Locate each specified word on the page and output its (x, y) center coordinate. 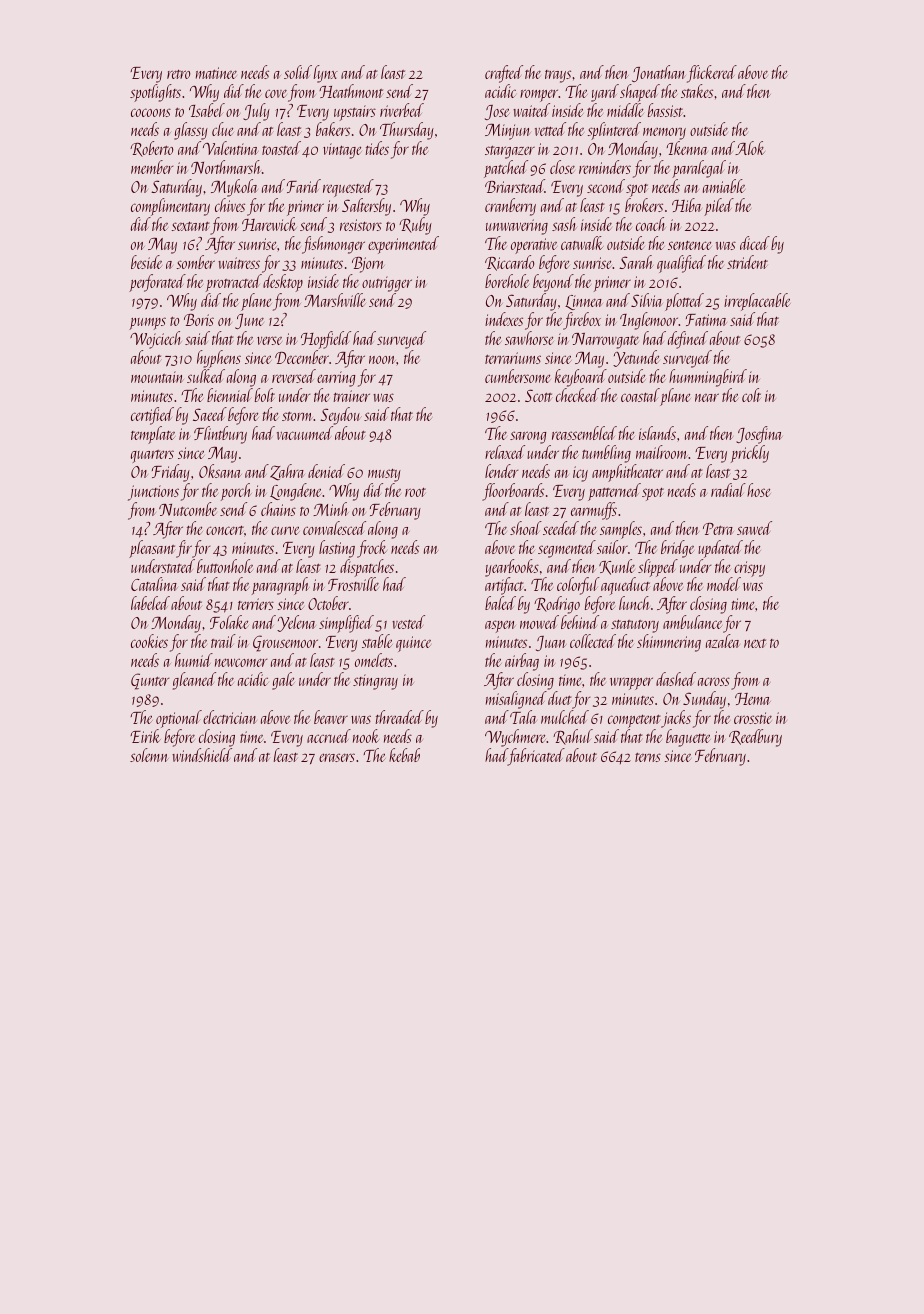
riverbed (402, 110)
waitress (239, 263)
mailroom (662, 452)
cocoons (151, 112)
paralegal (699, 169)
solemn (149, 755)
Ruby (415, 226)
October (328, 603)
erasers (337, 757)
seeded (561, 528)
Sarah (636, 262)
